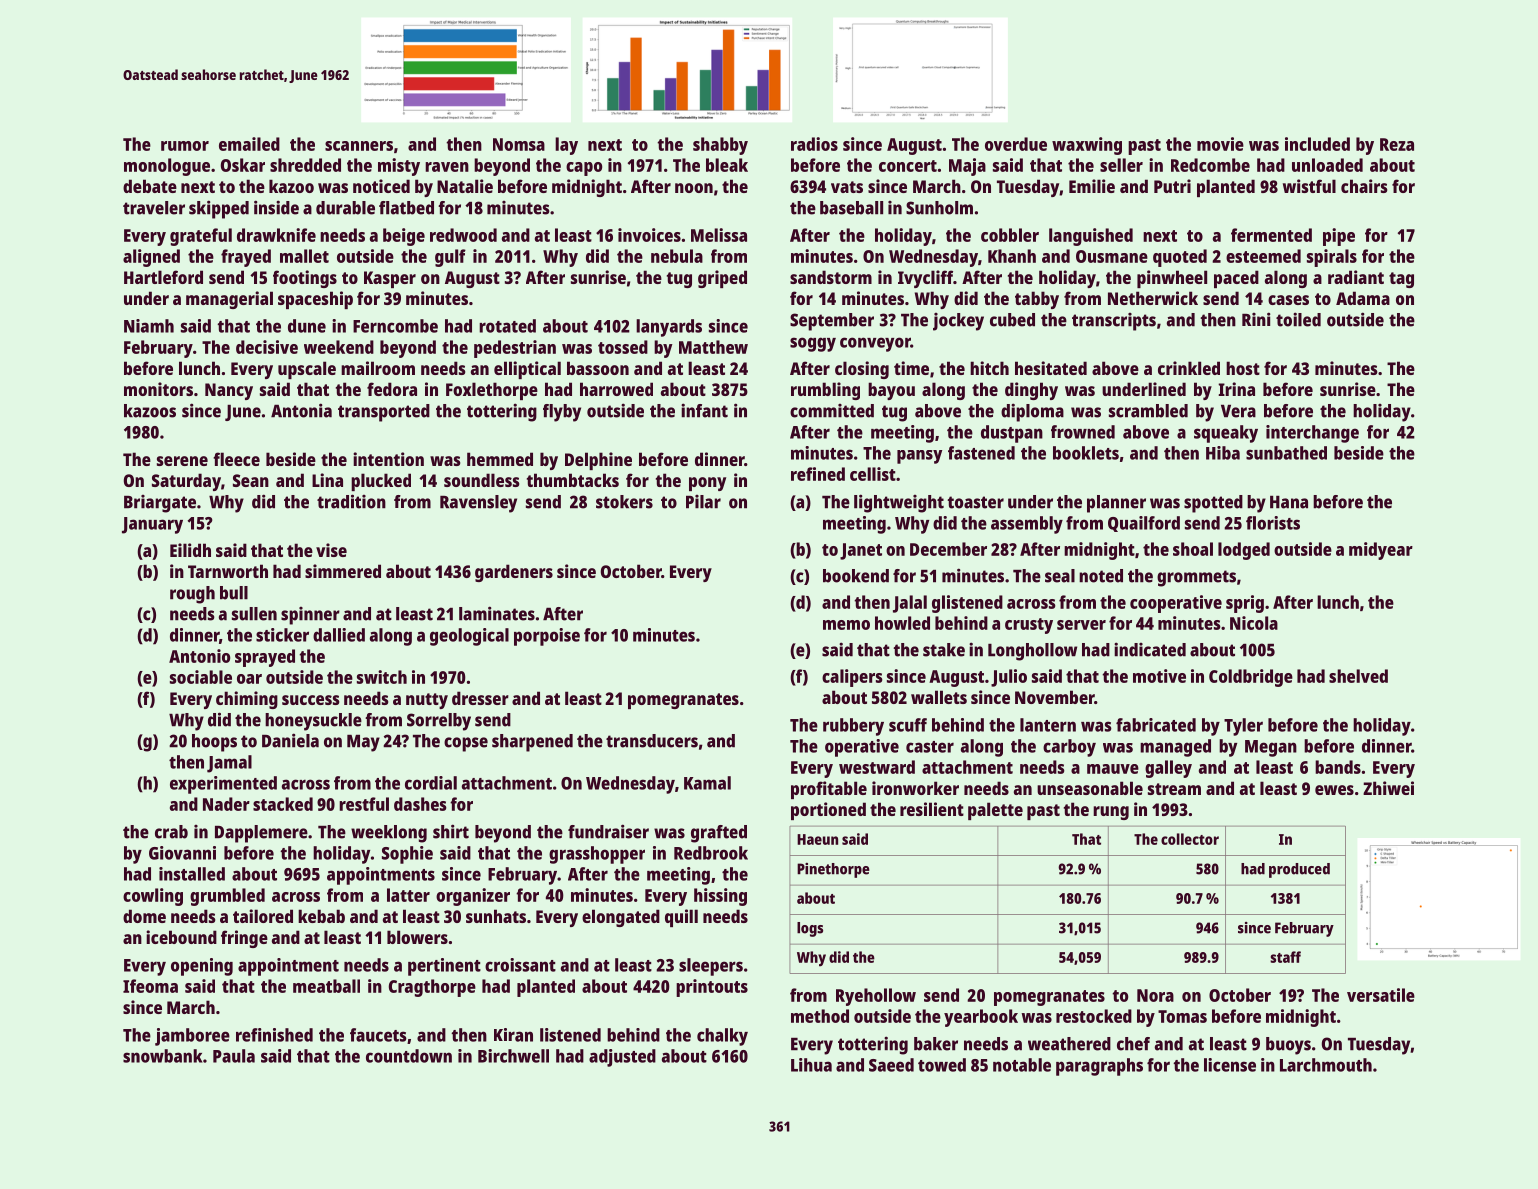 The height and width of the screenshot is (1189, 1538). I want to click on chiming, so click(247, 700).
